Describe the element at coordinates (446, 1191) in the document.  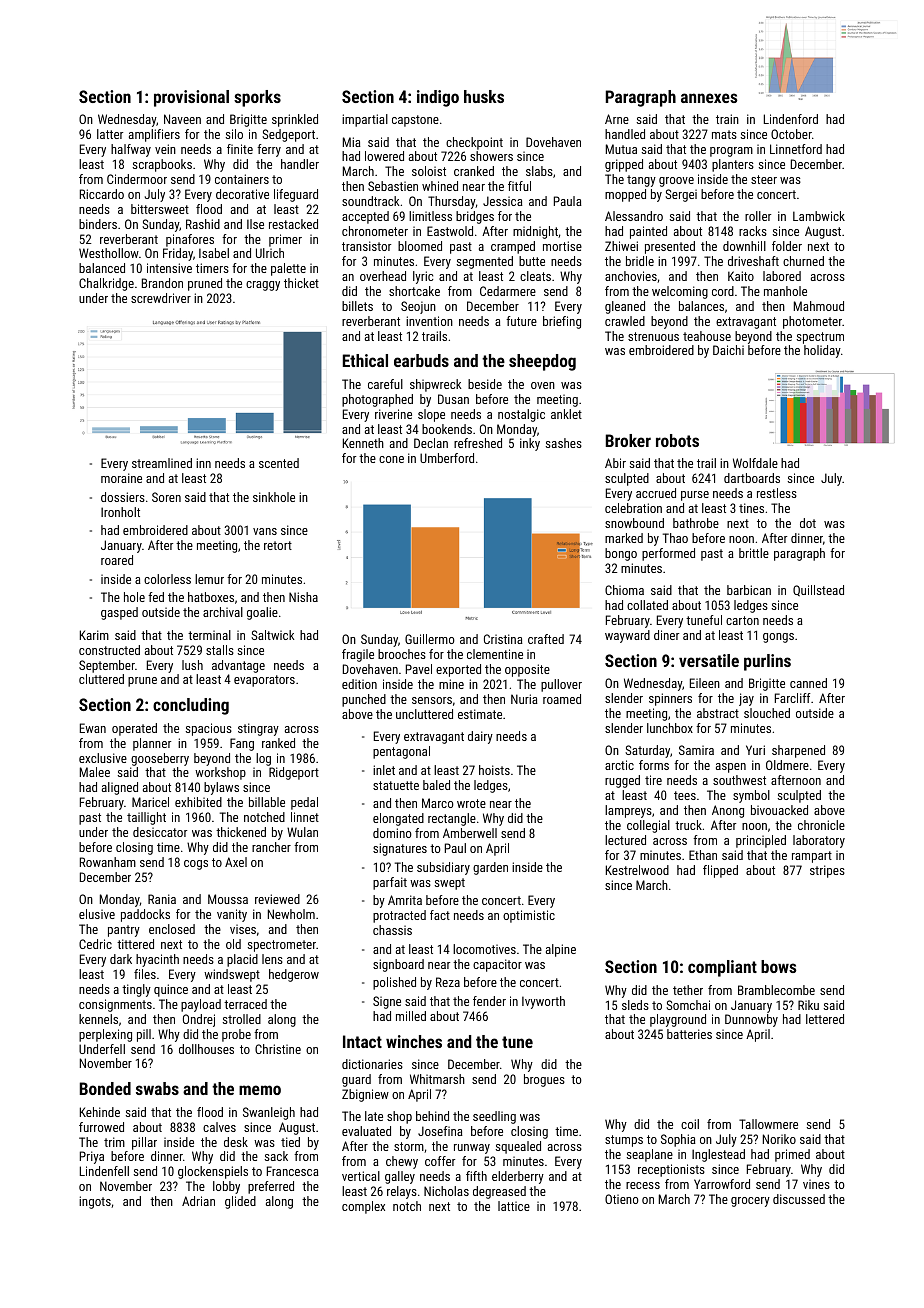
I see `Nicholas` at that location.
